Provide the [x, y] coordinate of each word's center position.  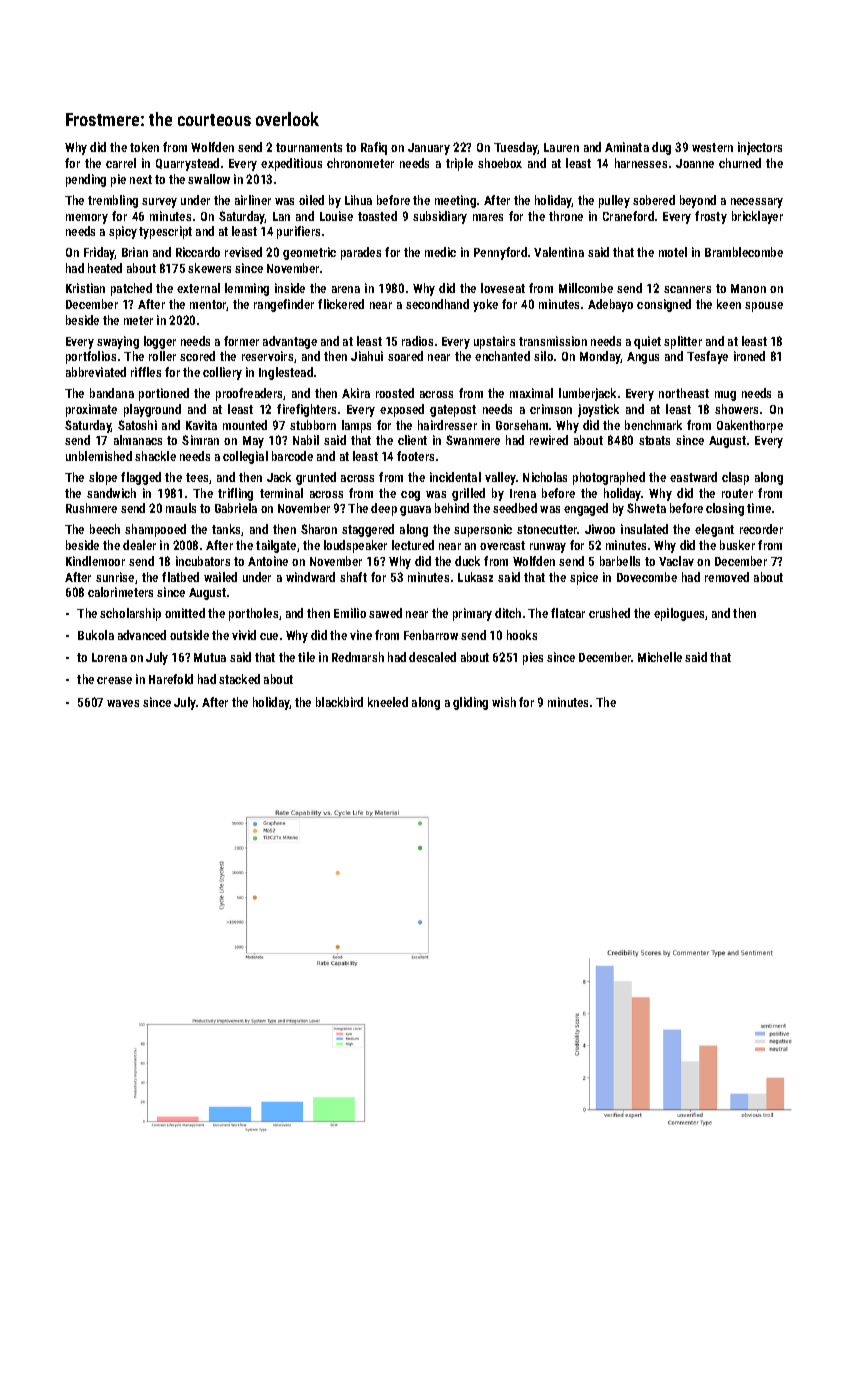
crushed [609, 613]
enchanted [502, 356]
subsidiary [440, 217]
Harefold [171, 679]
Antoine [268, 561]
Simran [200, 440]
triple [459, 164]
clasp [735, 478]
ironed [749, 356]
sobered [654, 200]
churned [740, 163]
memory [87, 219]
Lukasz [475, 577]
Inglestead [286, 373]
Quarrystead [187, 164]
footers [415, 456]
